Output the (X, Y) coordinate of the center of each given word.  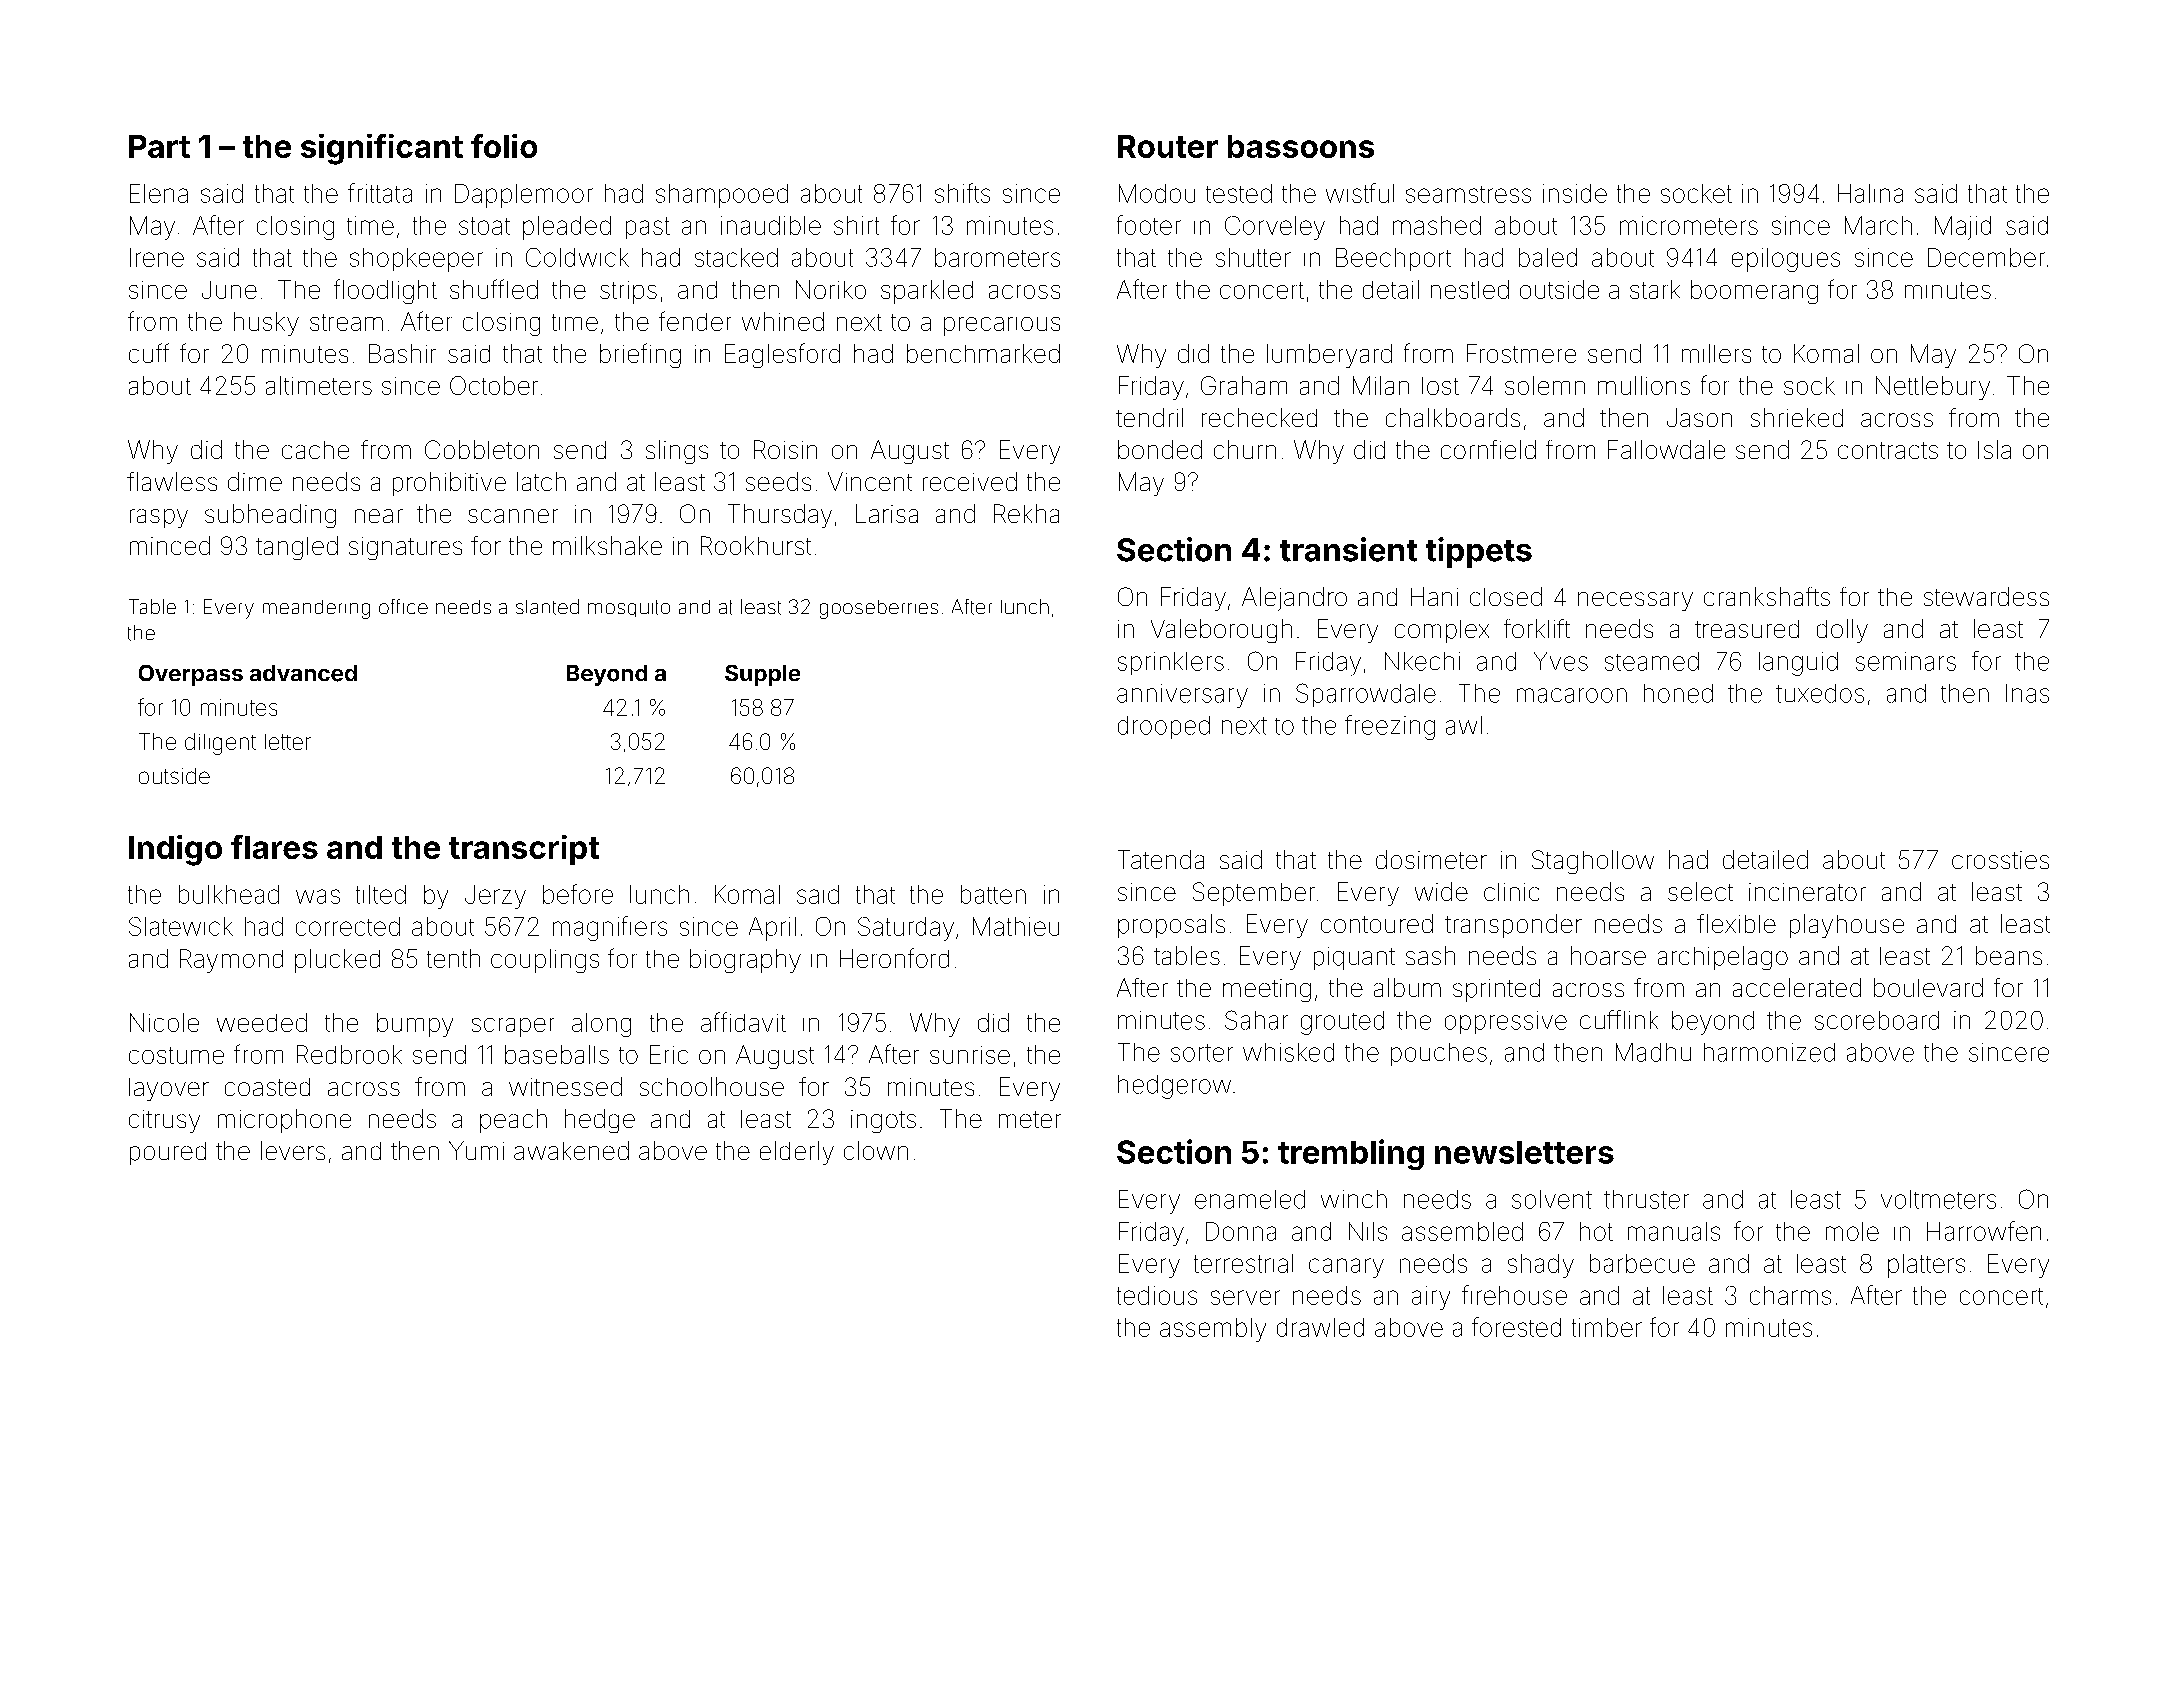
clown (876, 1150)
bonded (1160, 449)
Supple (762, 675)
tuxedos (1820, 693)
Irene (157, 257)
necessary (1635, 601)
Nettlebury (1933, 388)
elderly (797, 1153)
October (494, 385)
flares (274, 847)
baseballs (557, 1054)
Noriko (831, 289)
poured (168, 1153)
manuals (1674, 1231)
